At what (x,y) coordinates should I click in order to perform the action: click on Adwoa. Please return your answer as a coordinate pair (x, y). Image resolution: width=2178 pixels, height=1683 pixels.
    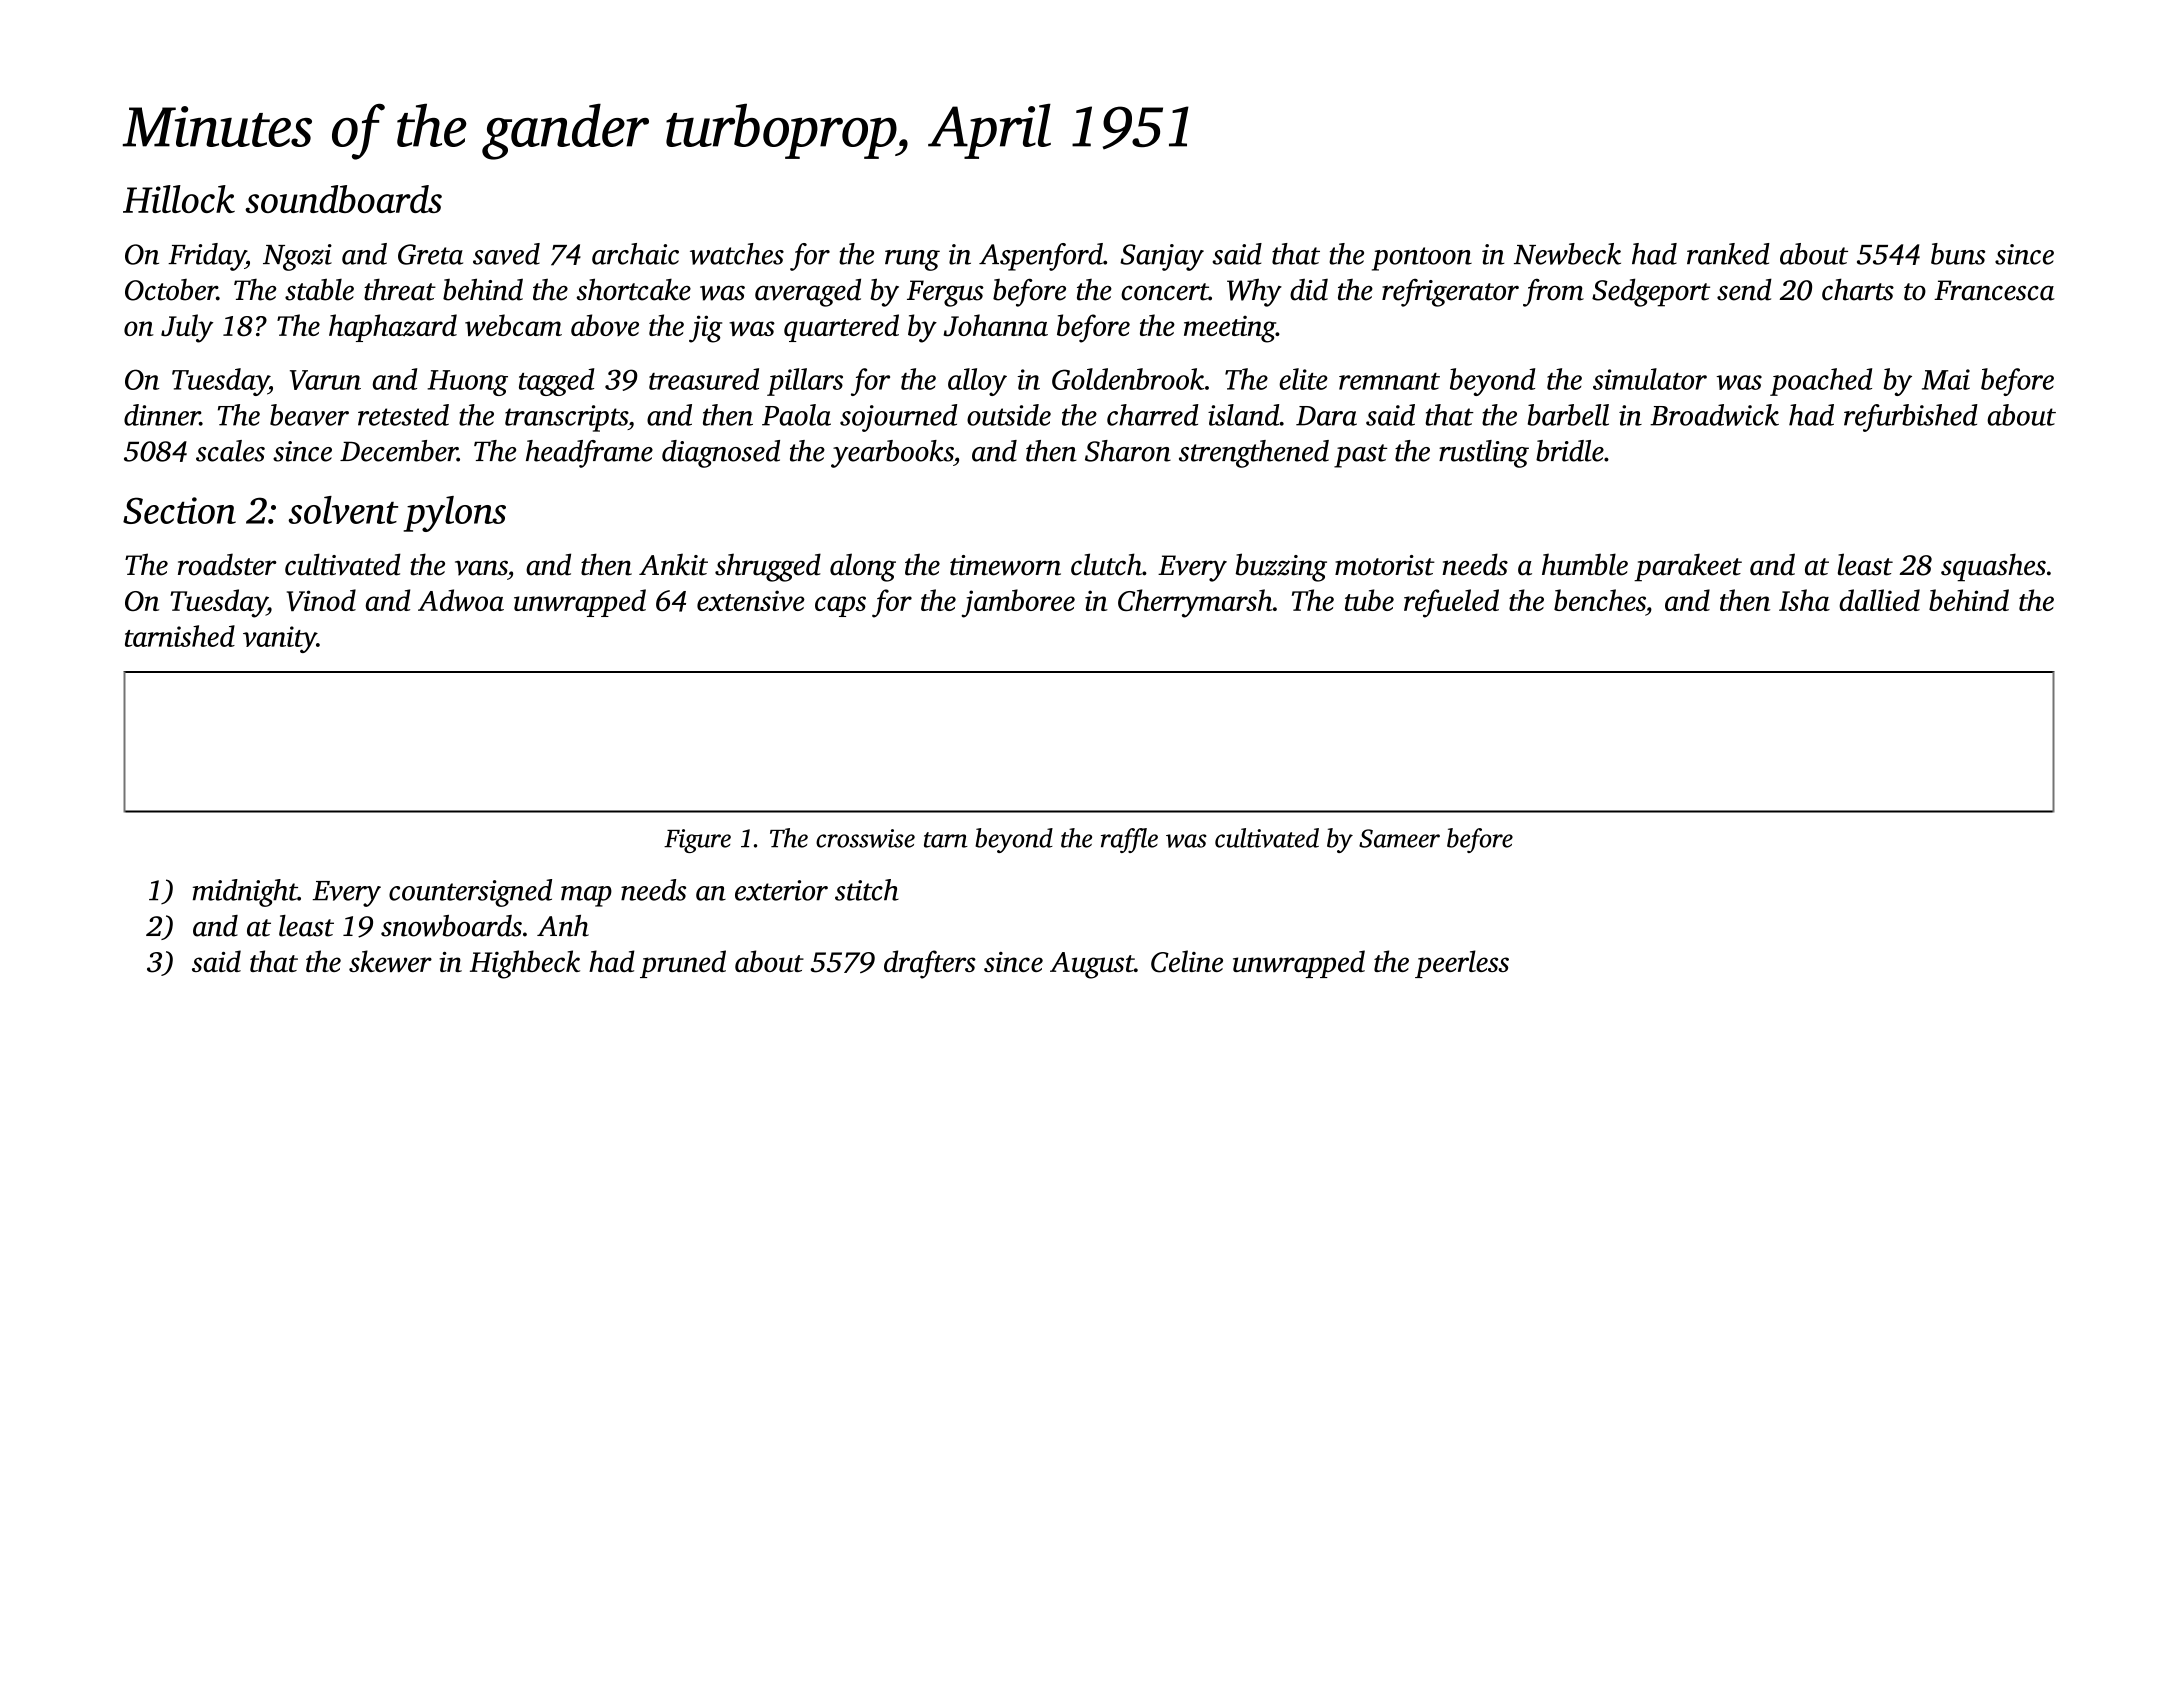
    Looking at the image, I should click on (461, 600).
